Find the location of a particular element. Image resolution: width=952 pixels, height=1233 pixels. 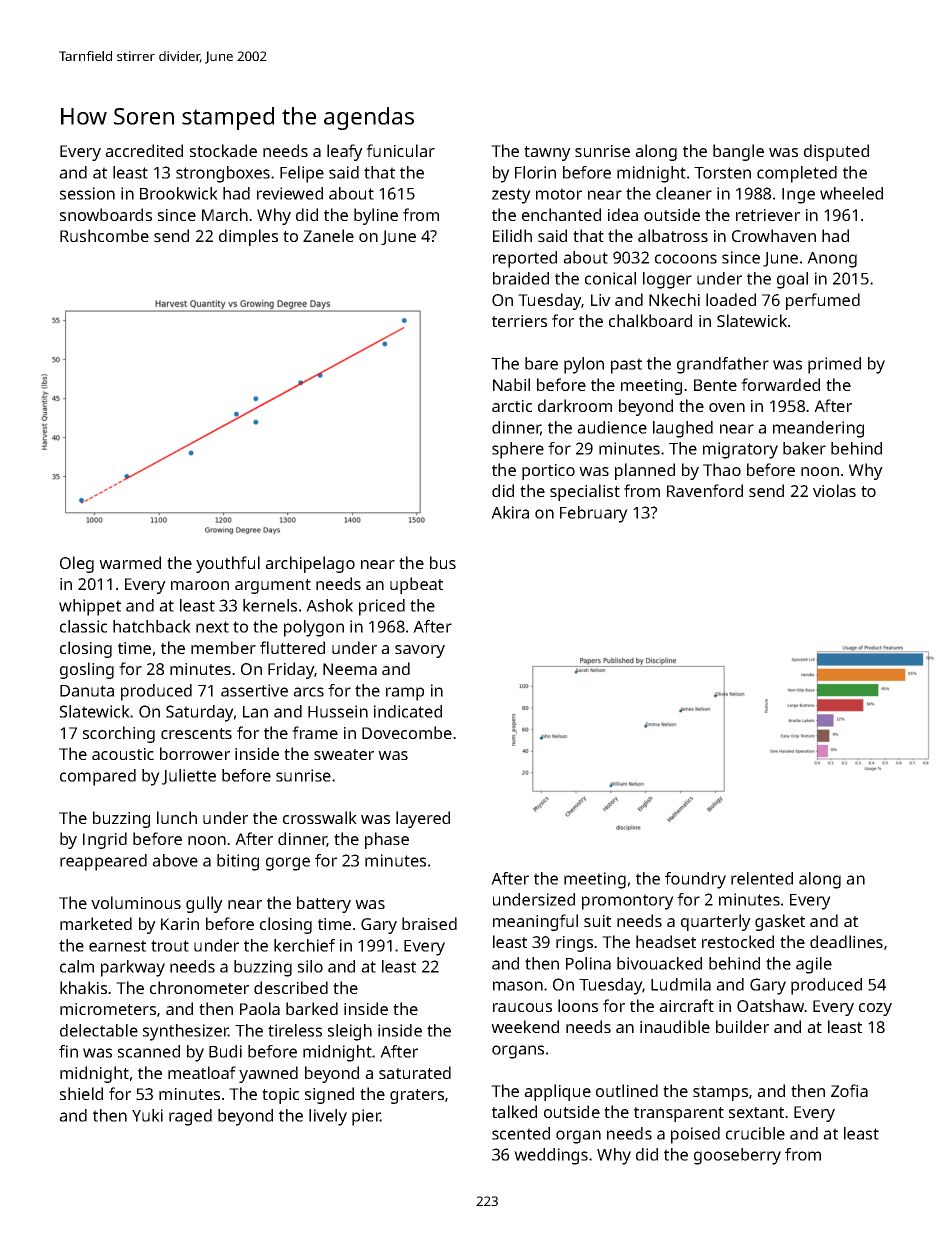

savory is located at coordinates (420, 651).
